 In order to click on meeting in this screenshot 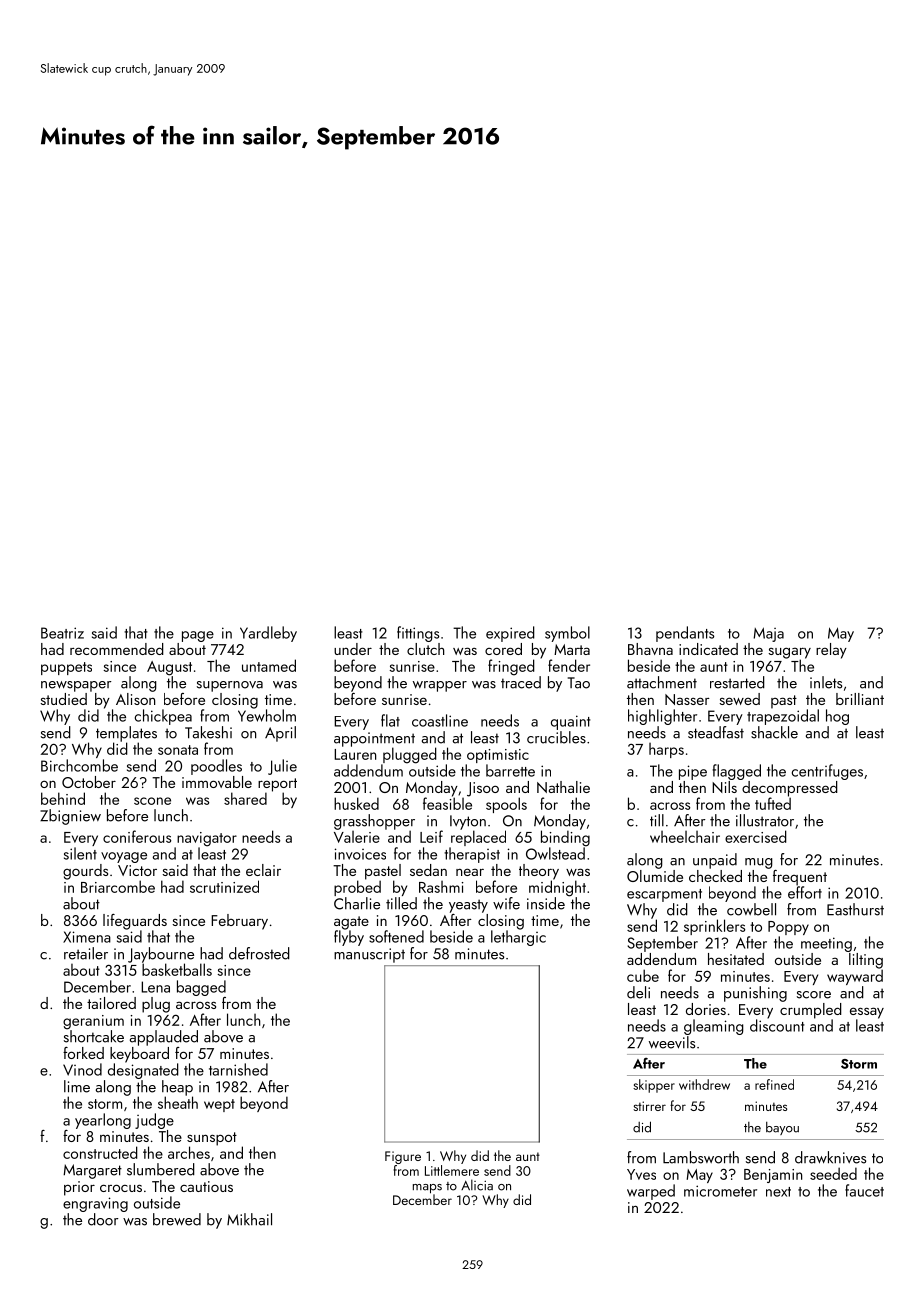, I will do `click(826, 944)`.
